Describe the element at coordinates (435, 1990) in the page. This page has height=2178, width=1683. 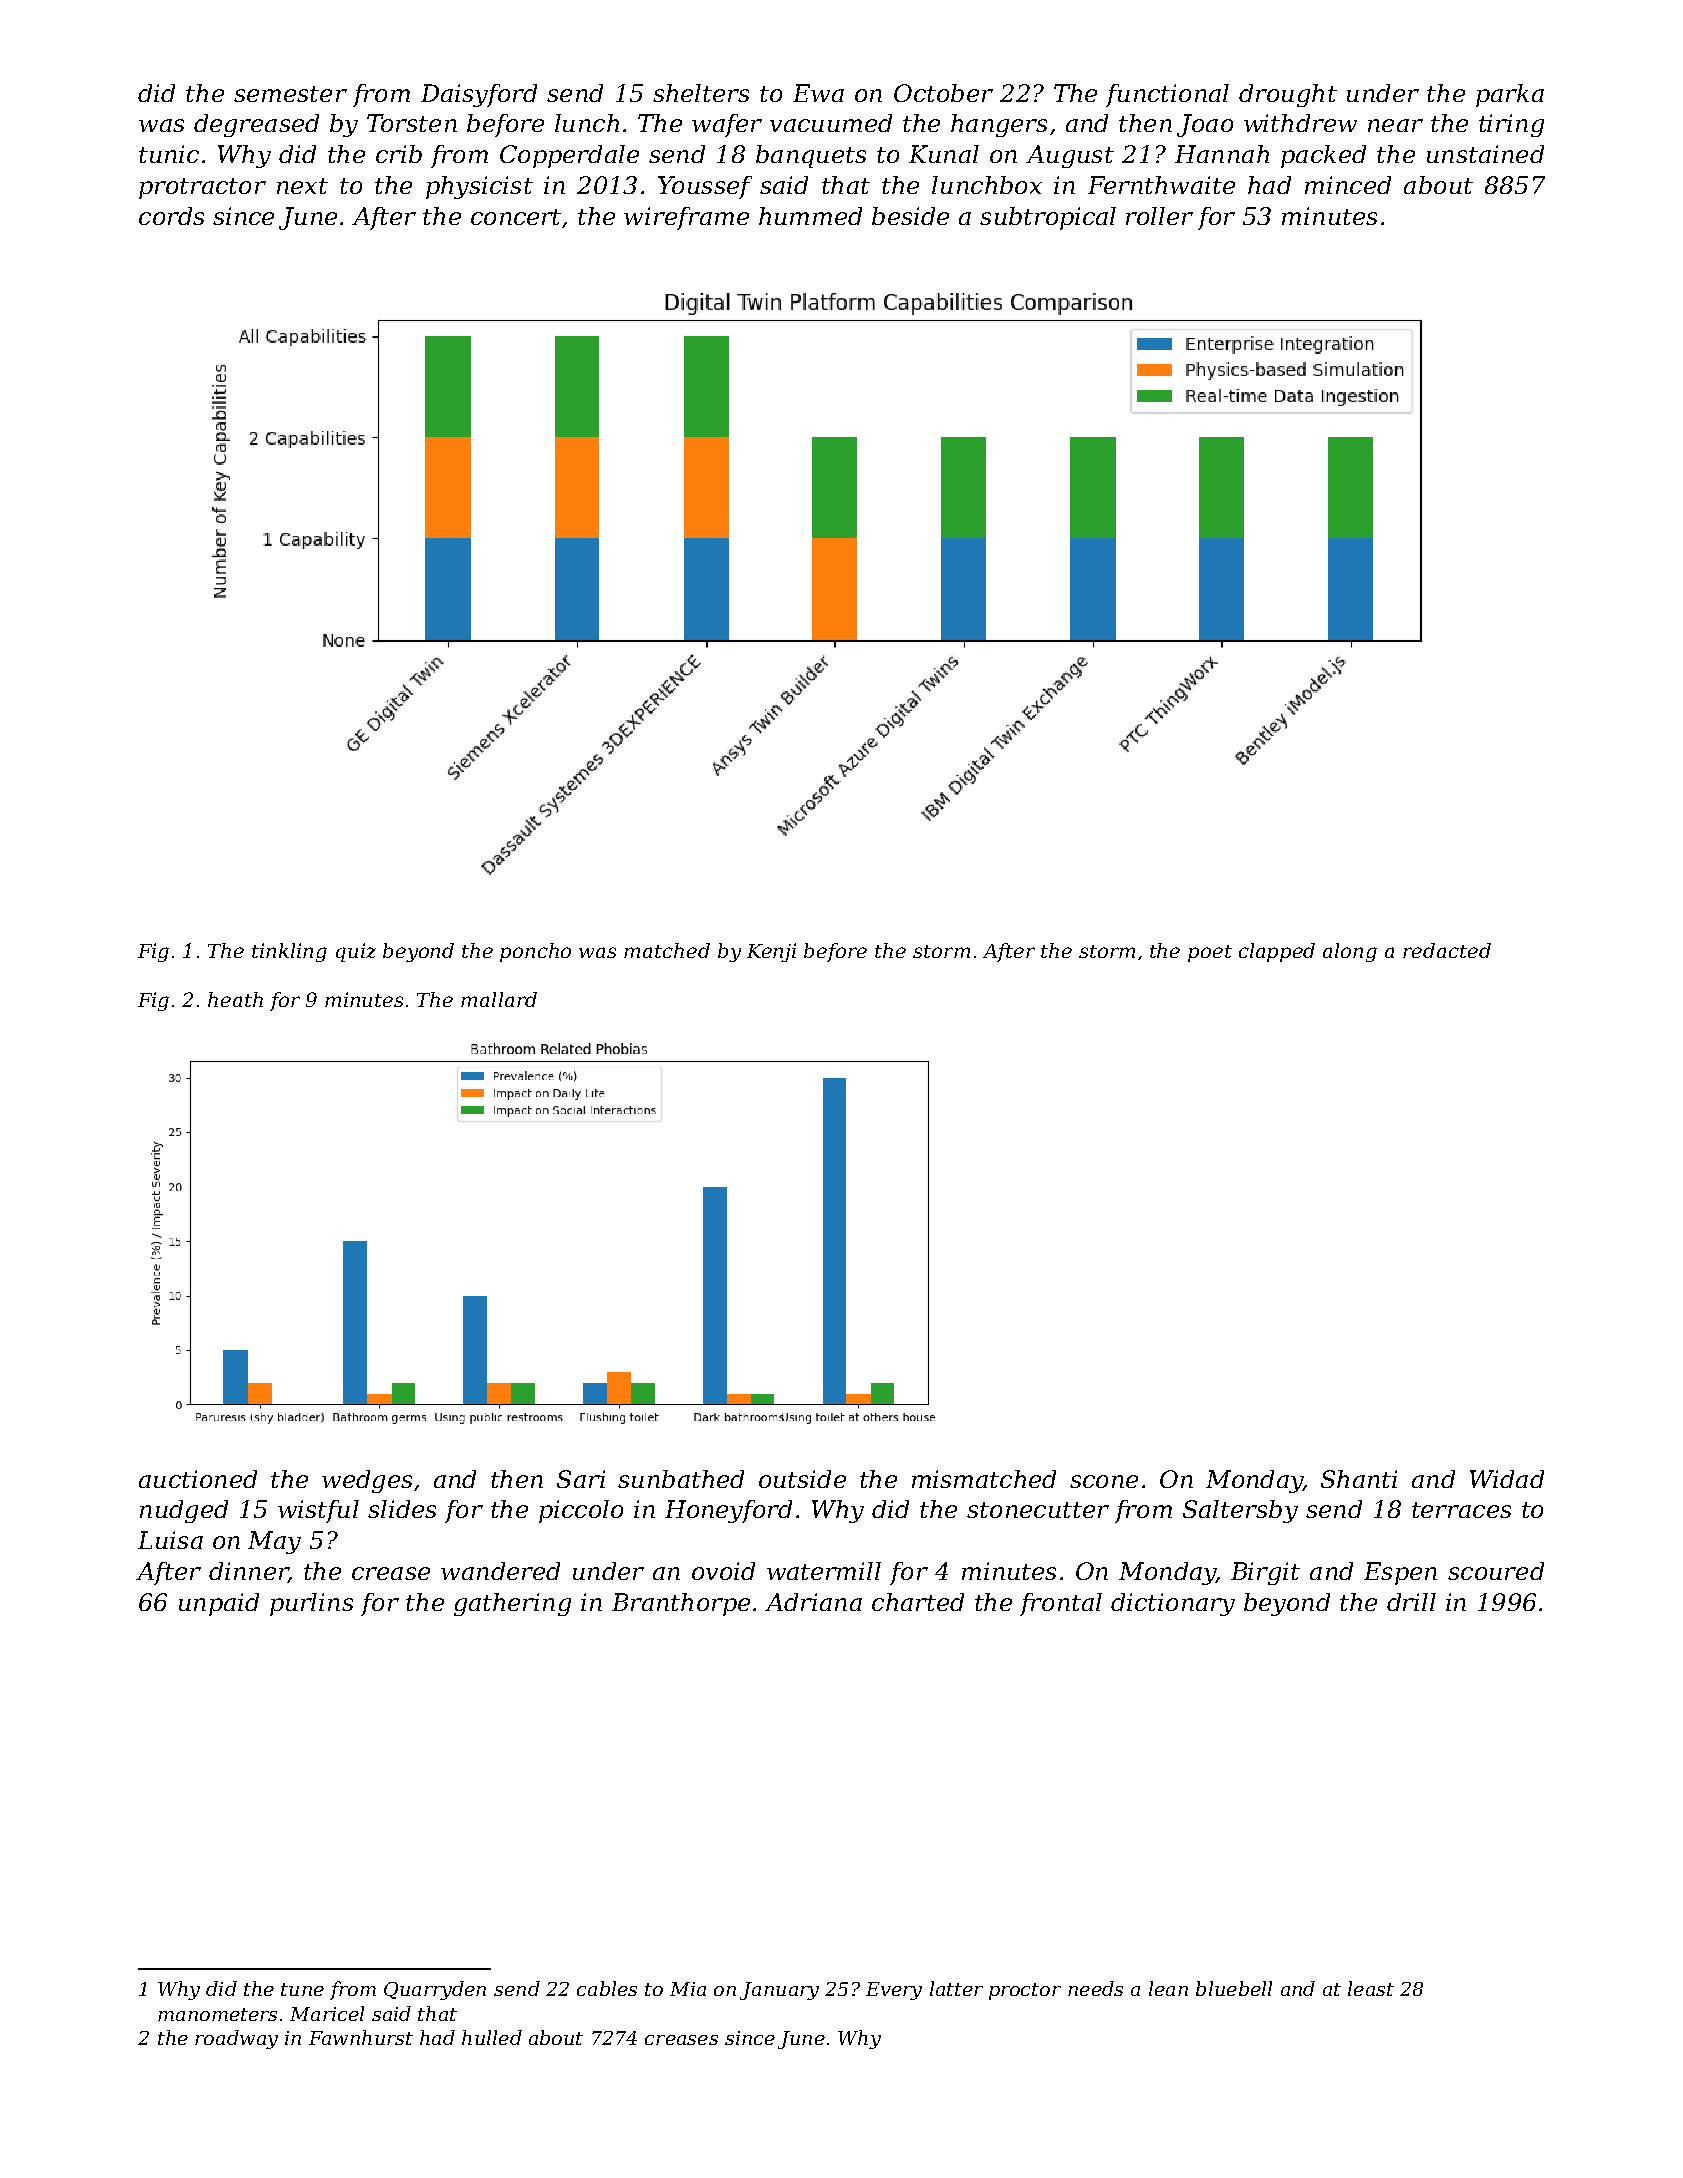
I see `Quarryden` at that location.
